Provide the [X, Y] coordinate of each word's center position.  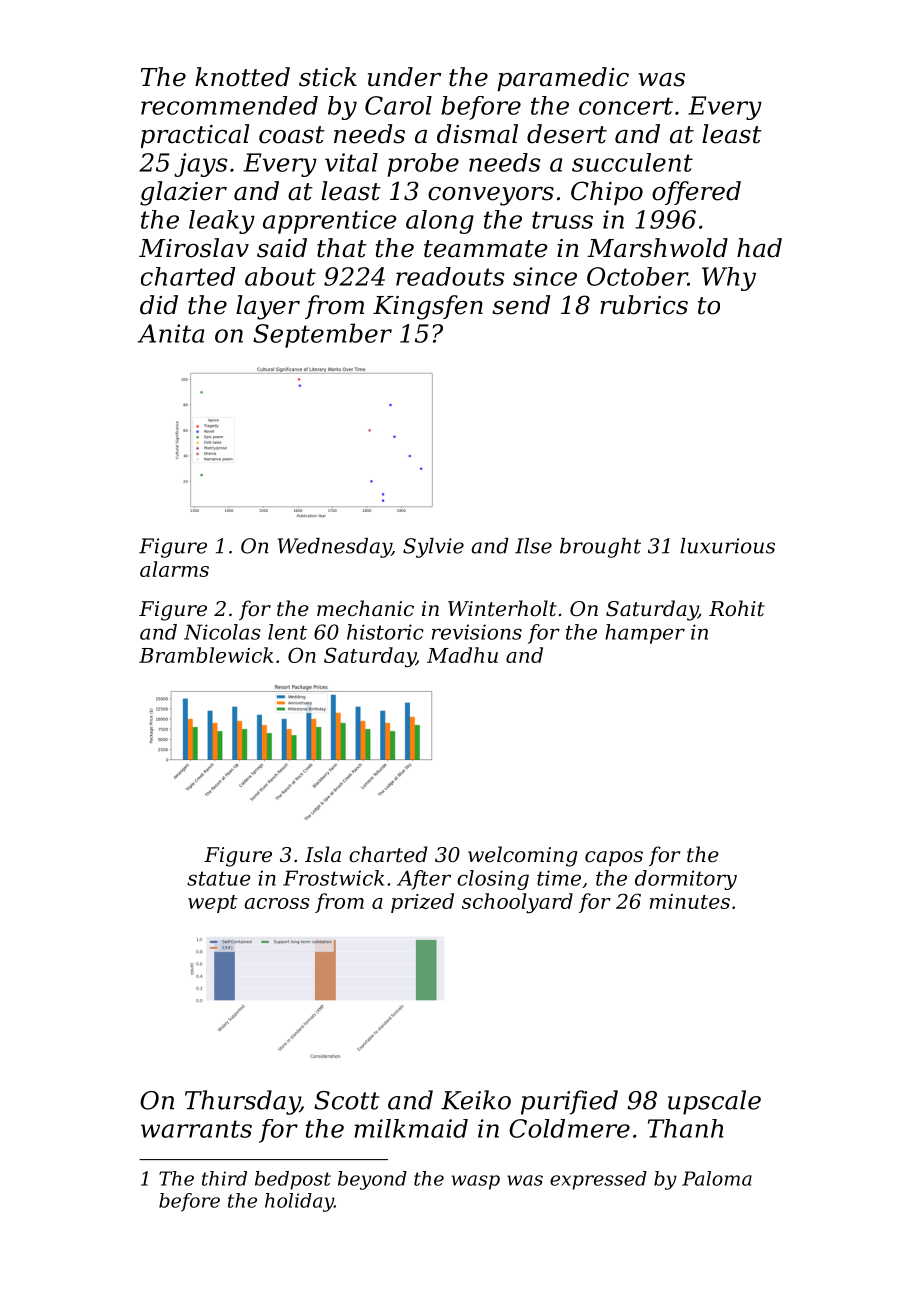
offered [696, 193]
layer [268, 307]
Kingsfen [428, 307]
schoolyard [517, 903]
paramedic [563, 79]
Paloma [717, 1178]
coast [292, 135]
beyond [372, 1180]
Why [729, 279]
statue [219, 878]
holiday [299, 1202]
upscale [714, 1102]
